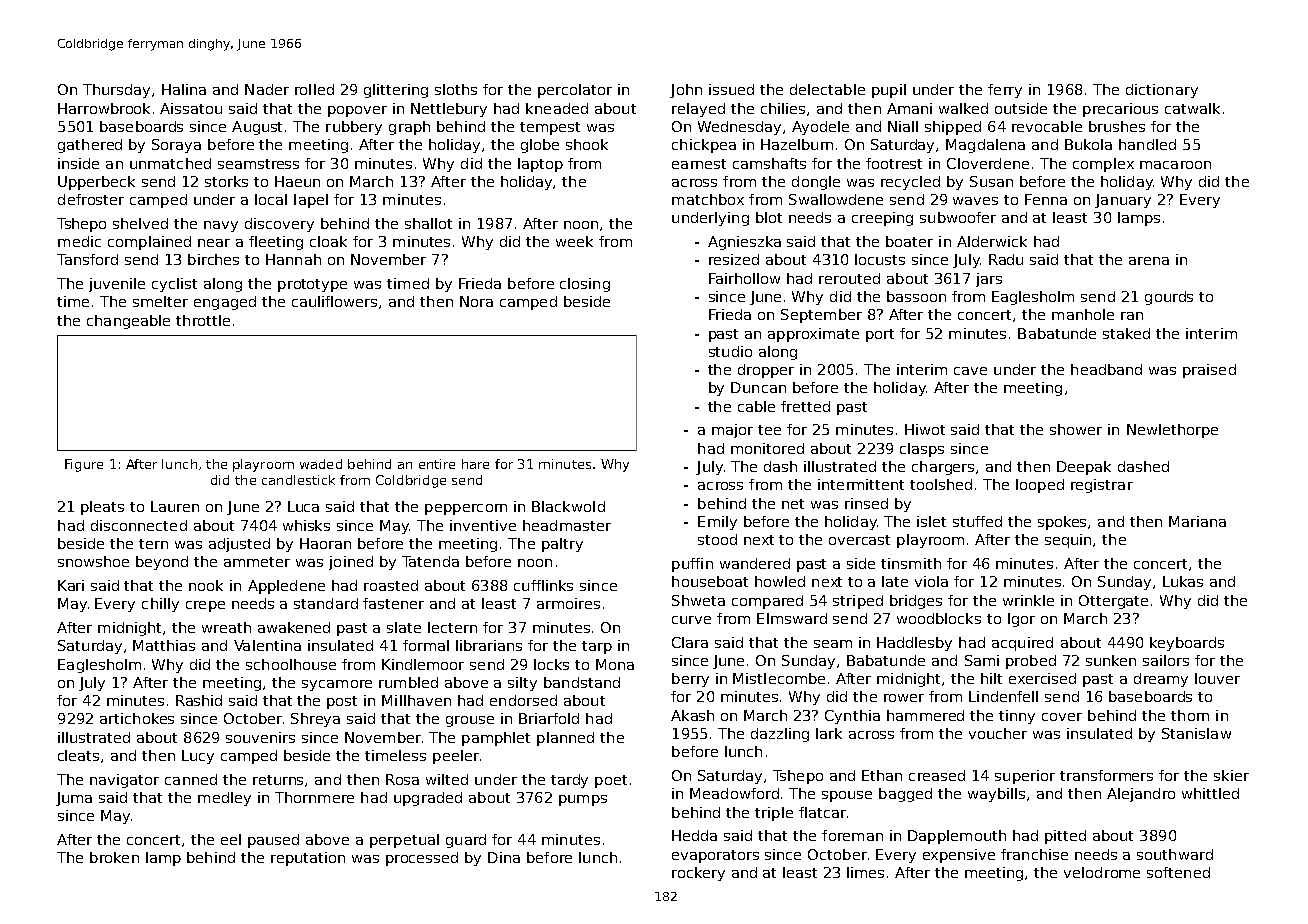 Image resolution: width=1308 pixels, height=924 pixels. Describe the element at coordinates (114, 857) in the page. I see `broken` at that location.
